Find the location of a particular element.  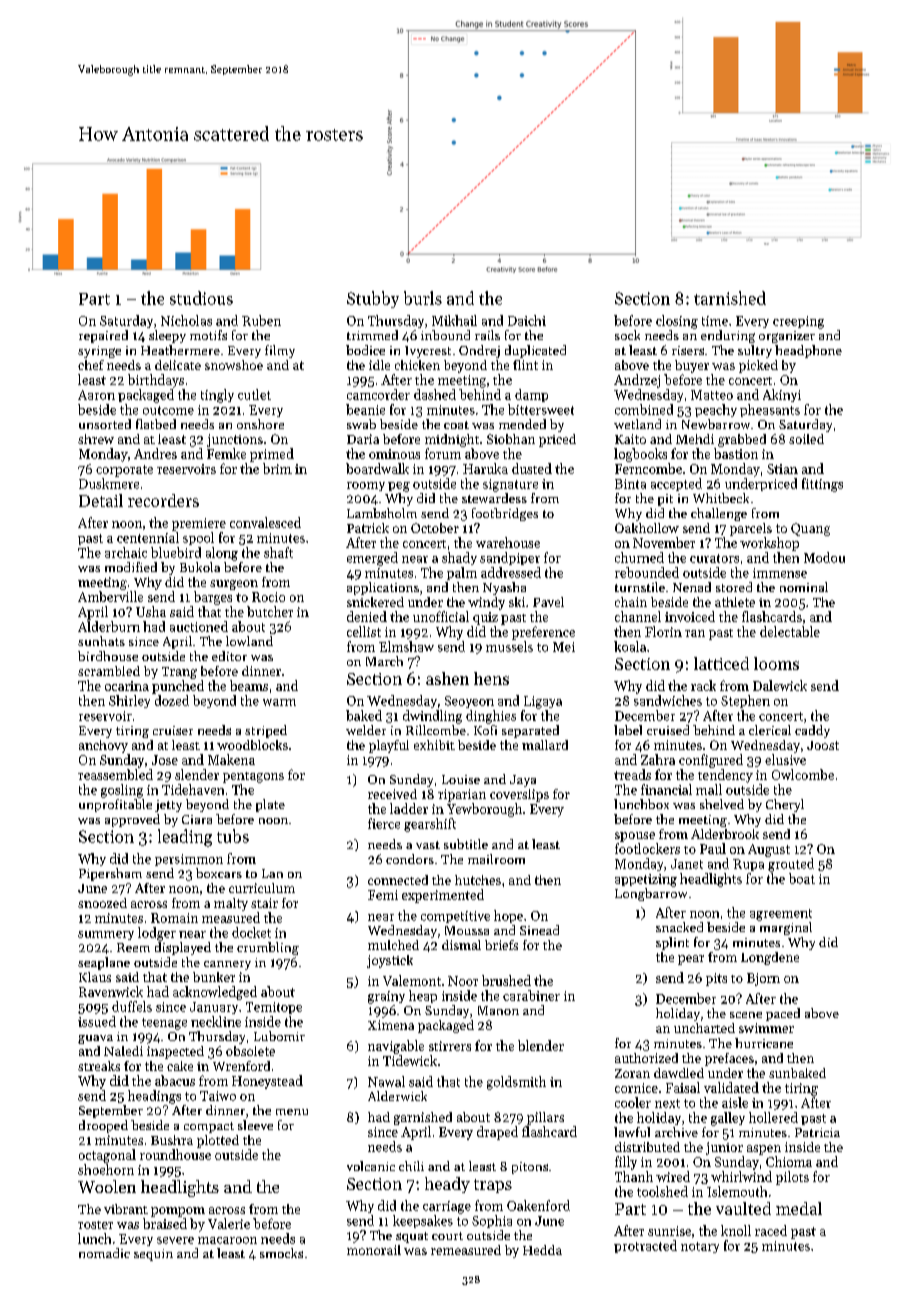

slender is located at coordinates (197, 774).
